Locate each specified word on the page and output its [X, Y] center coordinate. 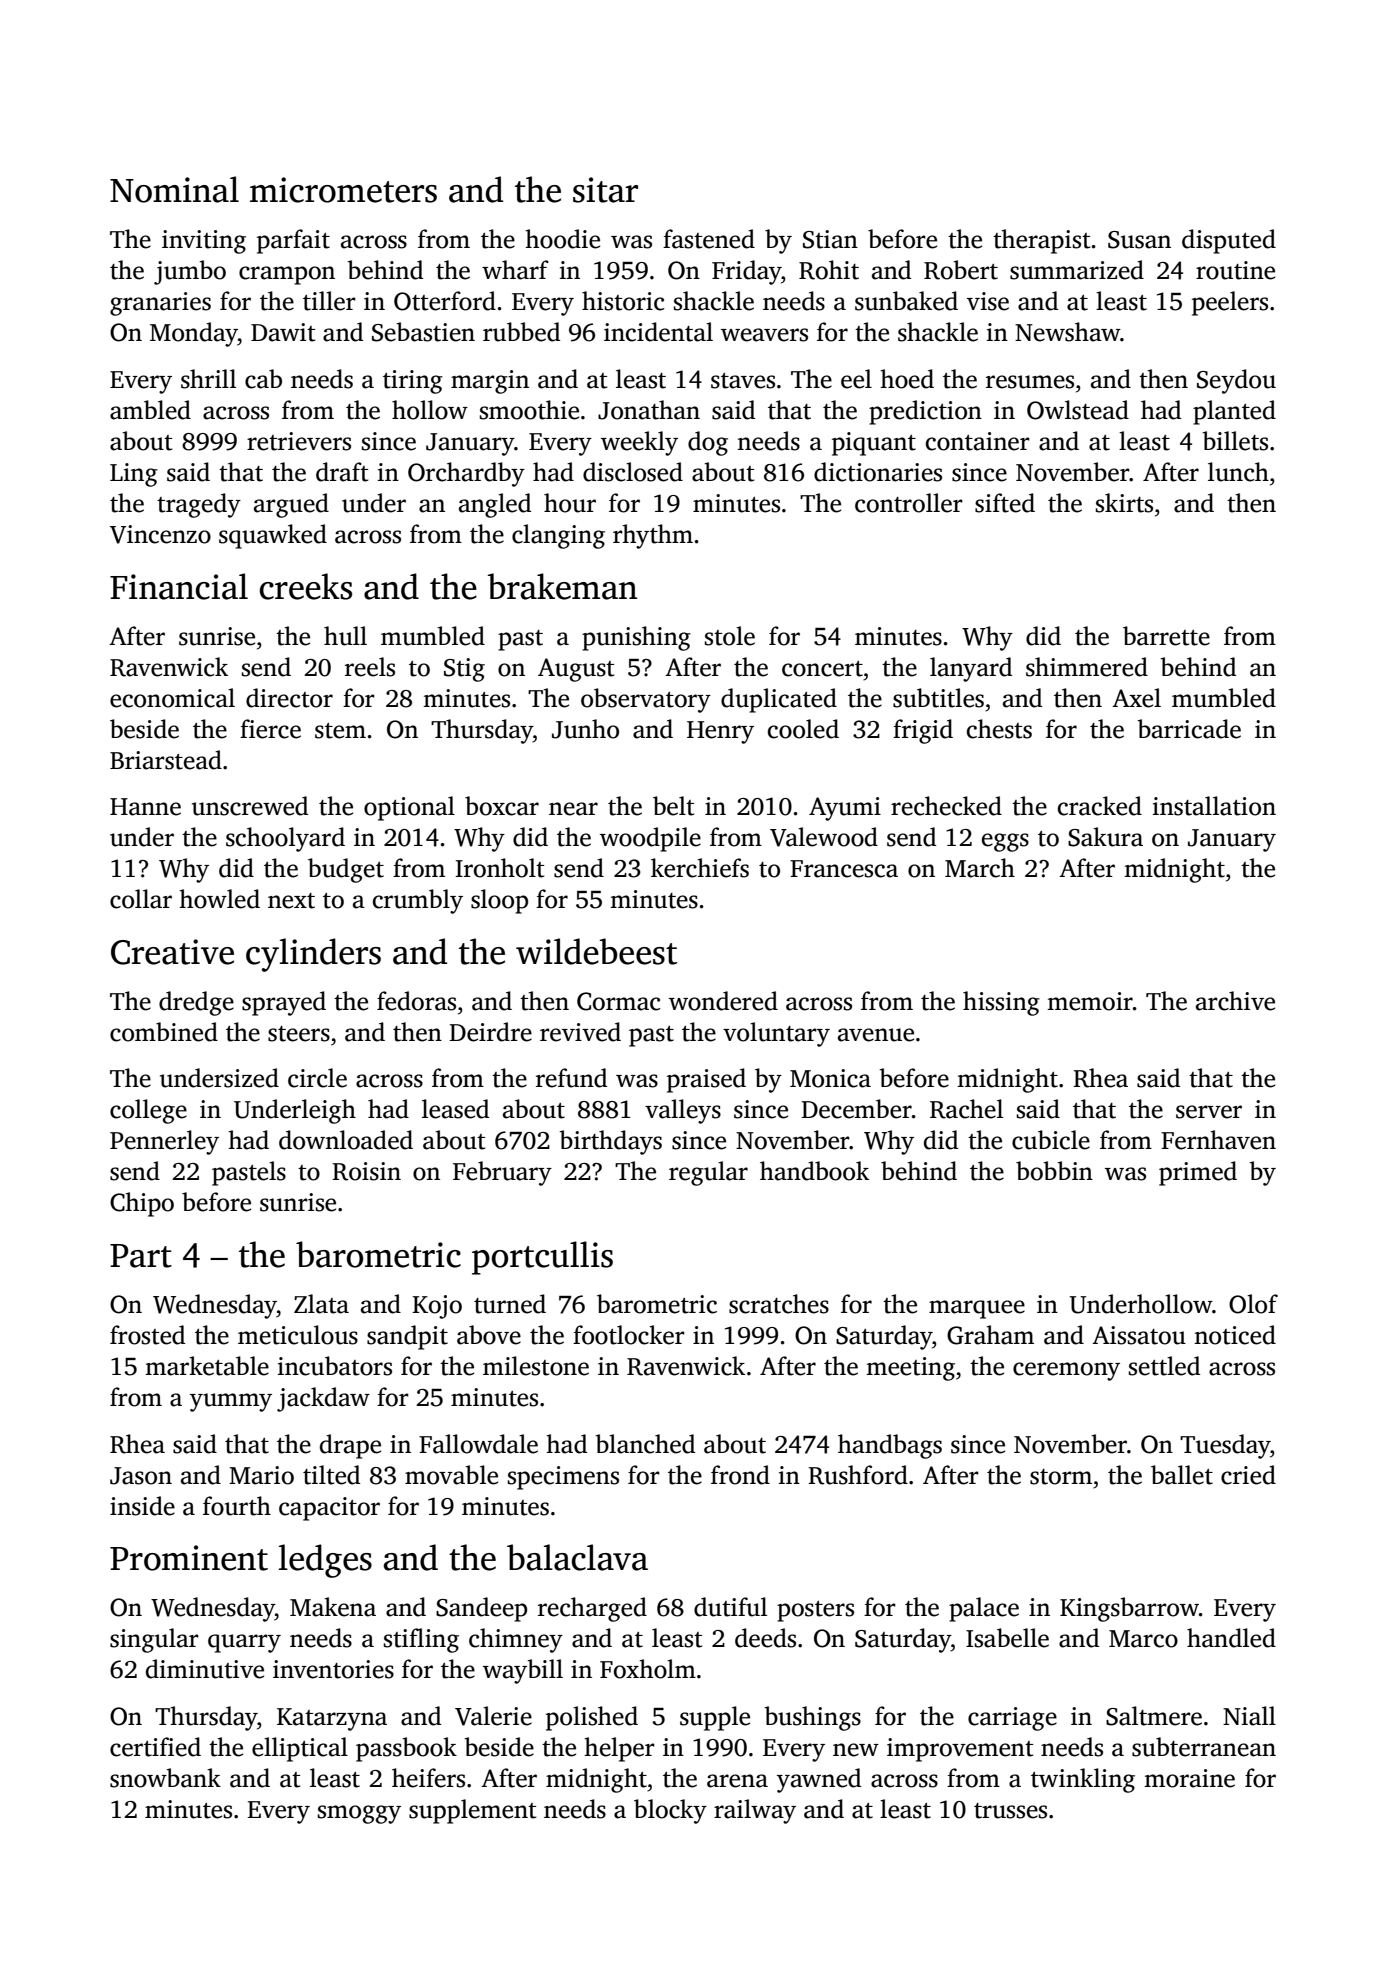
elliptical [300, 1749]
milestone [536, 1366]
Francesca [844, 869]
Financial [179, 586]
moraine [1189, 1778]
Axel [1136, 698]
